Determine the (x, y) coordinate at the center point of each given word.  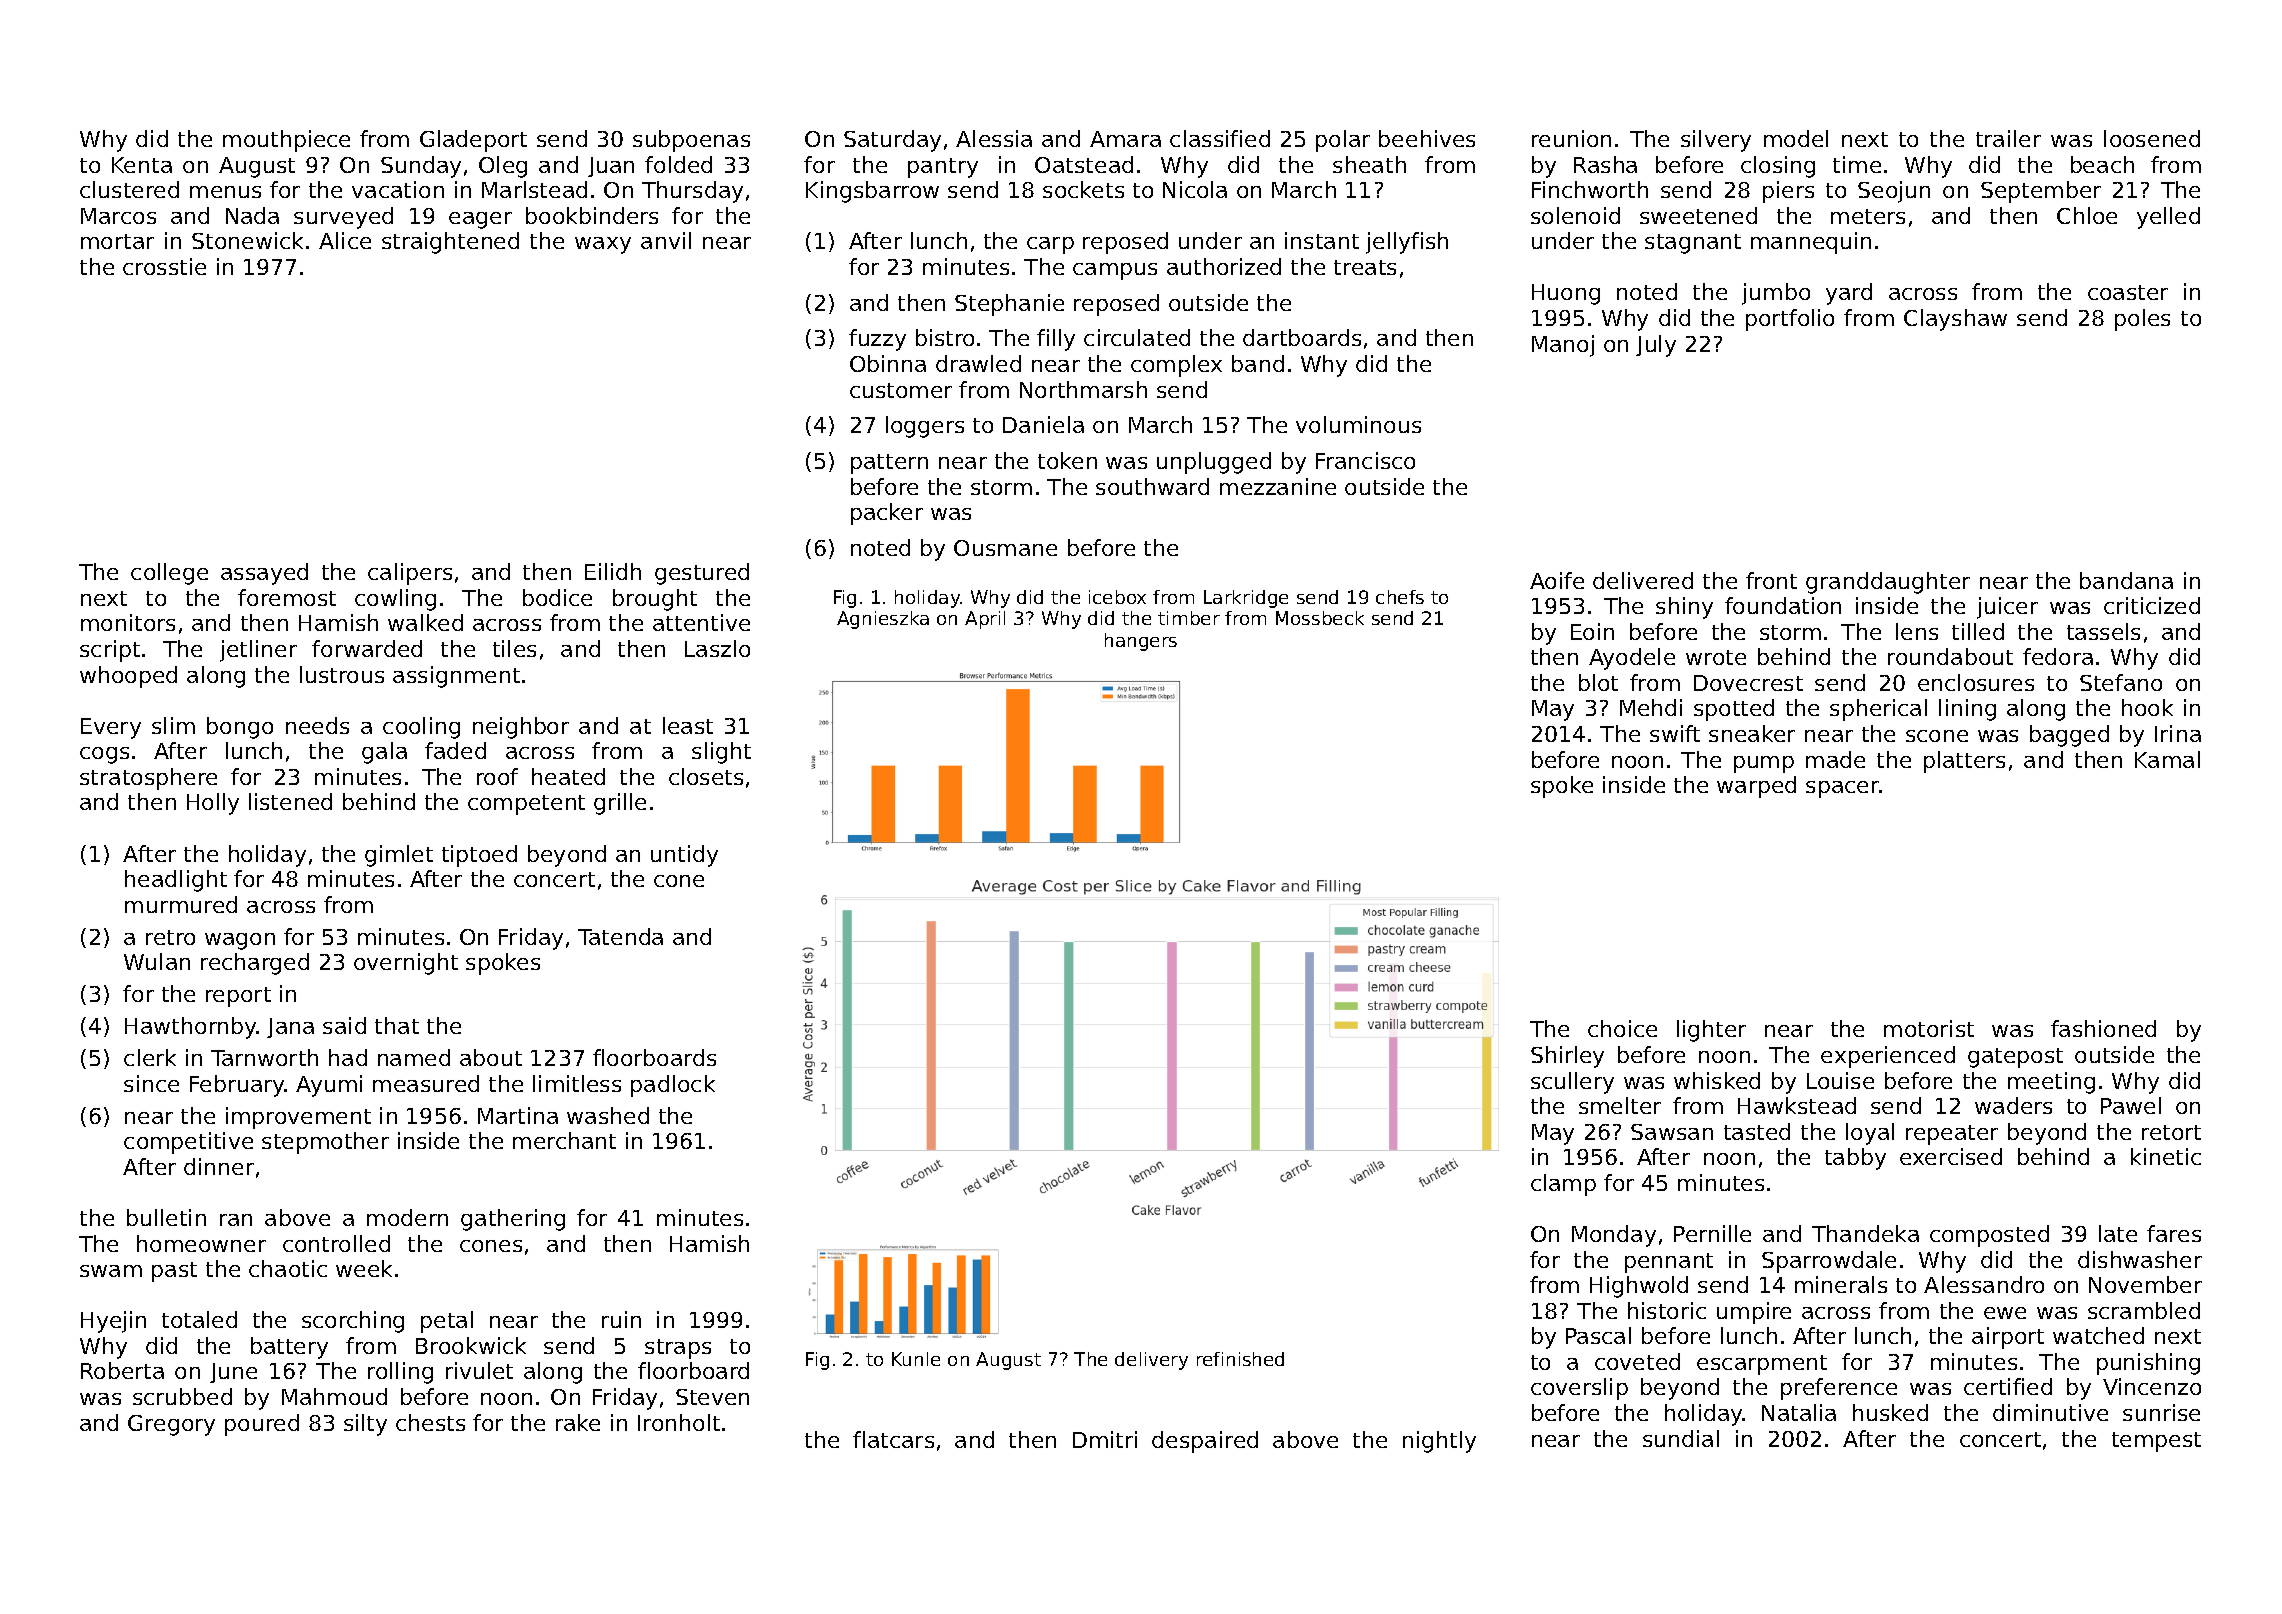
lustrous (342, 674)
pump (1764, 764)
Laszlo (717, 648)
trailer (2008, 138)
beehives (1427, 138)
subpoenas (691, 141)
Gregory (171, 1425)
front (1771, 580)
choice (1622, 1028)
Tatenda (620, 936)
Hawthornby (191, 1028)
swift (1675, 733)
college (169, 574)
